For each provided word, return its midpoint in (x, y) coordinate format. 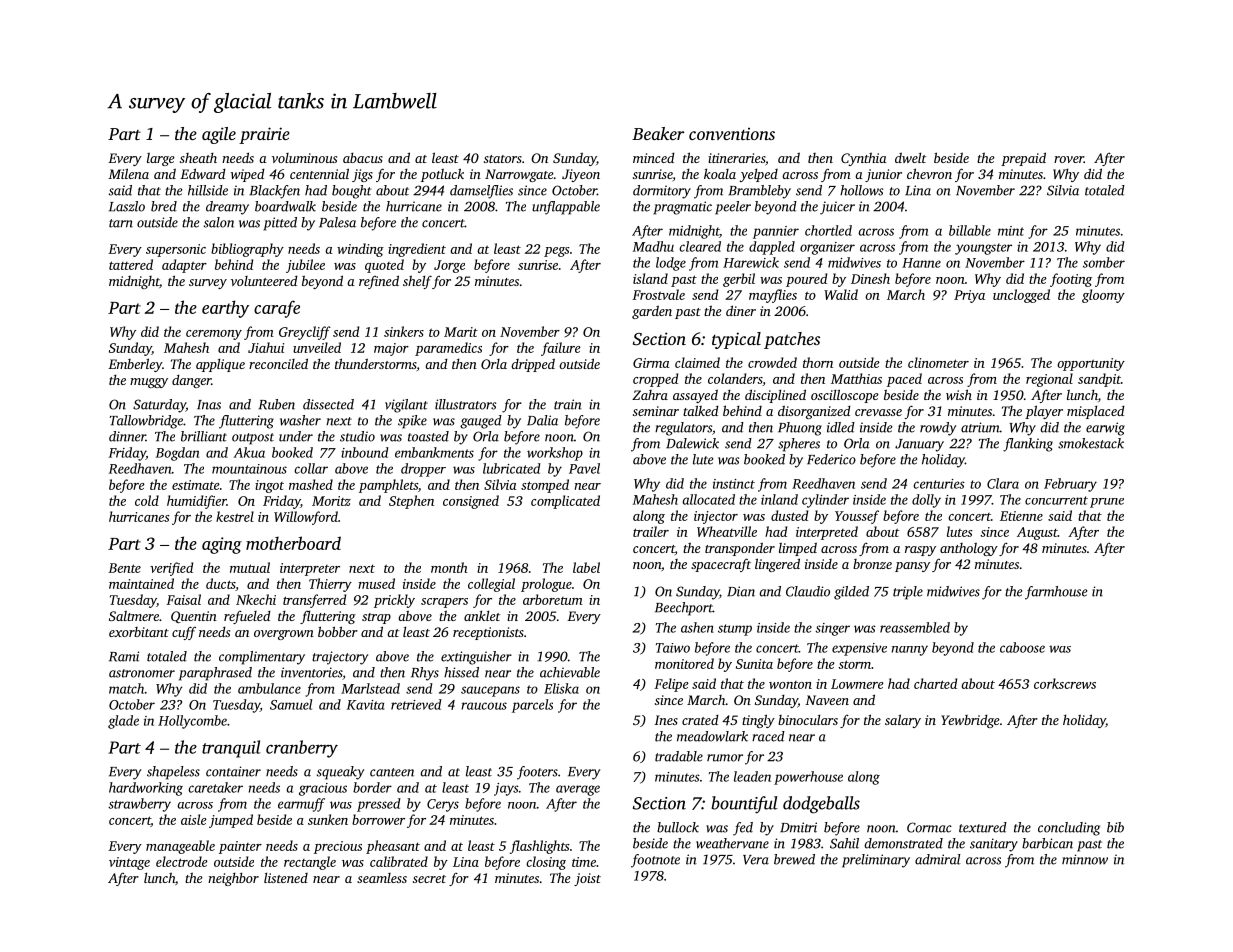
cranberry (302, 749)
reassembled (915, 627)
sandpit (1099, 380)
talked (701, 410)
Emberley (135, 365)
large (161, 159)
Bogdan (177, 454)
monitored (684, 663)
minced (654, 158)
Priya (969, 296)
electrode (182, 861)
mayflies (773, 296)
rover (1069, 159)
